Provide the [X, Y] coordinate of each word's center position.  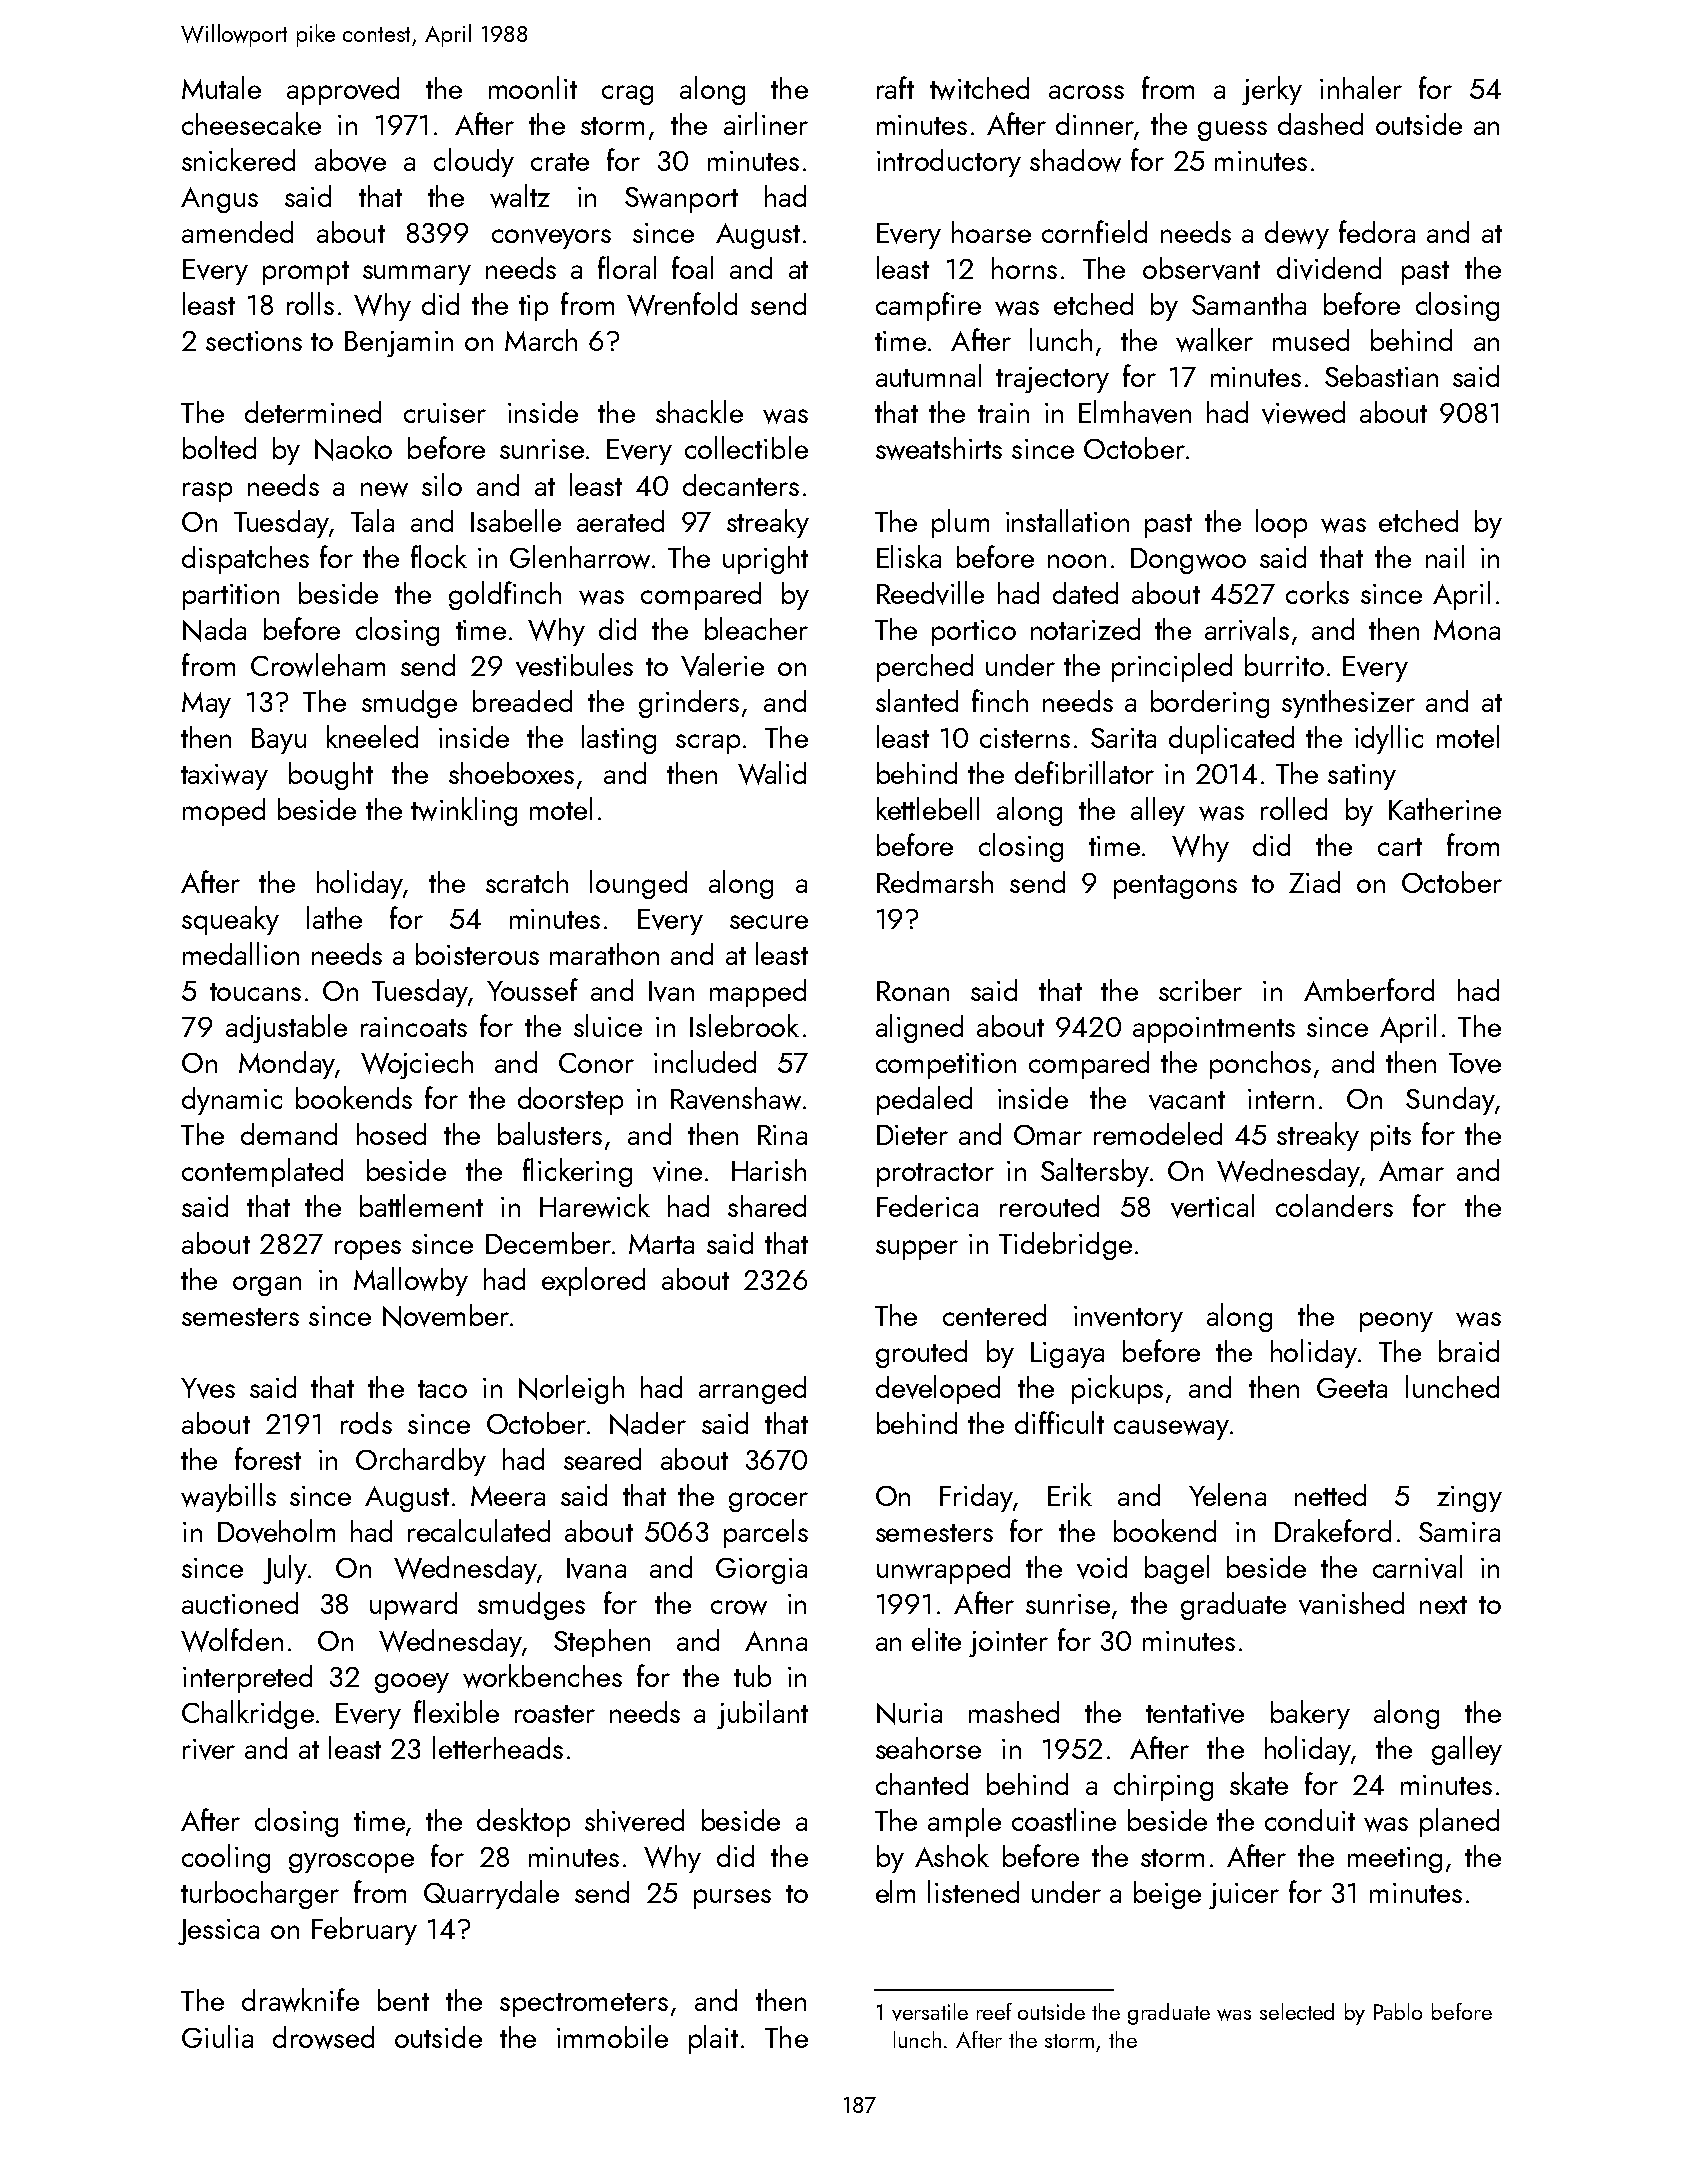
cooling [226, 1858]
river [209, 1749]
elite [936, 1639]
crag [627, 95]
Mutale [221, 87]
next [1443, 1605]
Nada [214, 630]
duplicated [1231, 739]
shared [767, 1206]
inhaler [1361, 87]
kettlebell [928, 808]
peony [1396, 1322]
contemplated [262, 1172]
